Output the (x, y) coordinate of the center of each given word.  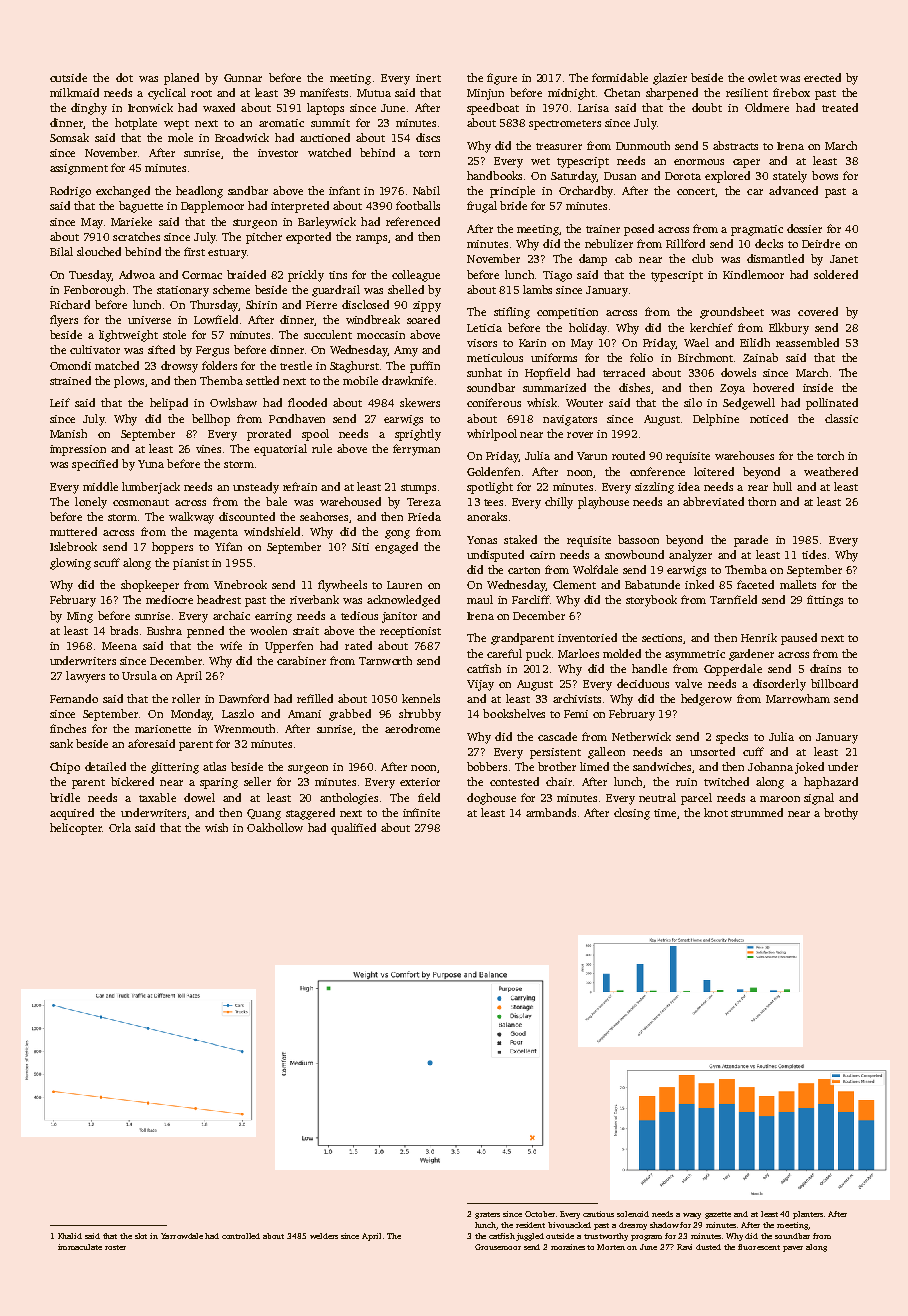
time (665, 813)
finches (68, 728)
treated (840, 107)
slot (141, 1236)
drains (825, 668)
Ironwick (150, 107)
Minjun (485, 94)
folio (641, 357)
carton (524, 570)
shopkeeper (150, 586)
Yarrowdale (182, 1236)
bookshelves (514, 713)
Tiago (557, 276)
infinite (421, 812)
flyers (64, 321)
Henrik (759, 637)
